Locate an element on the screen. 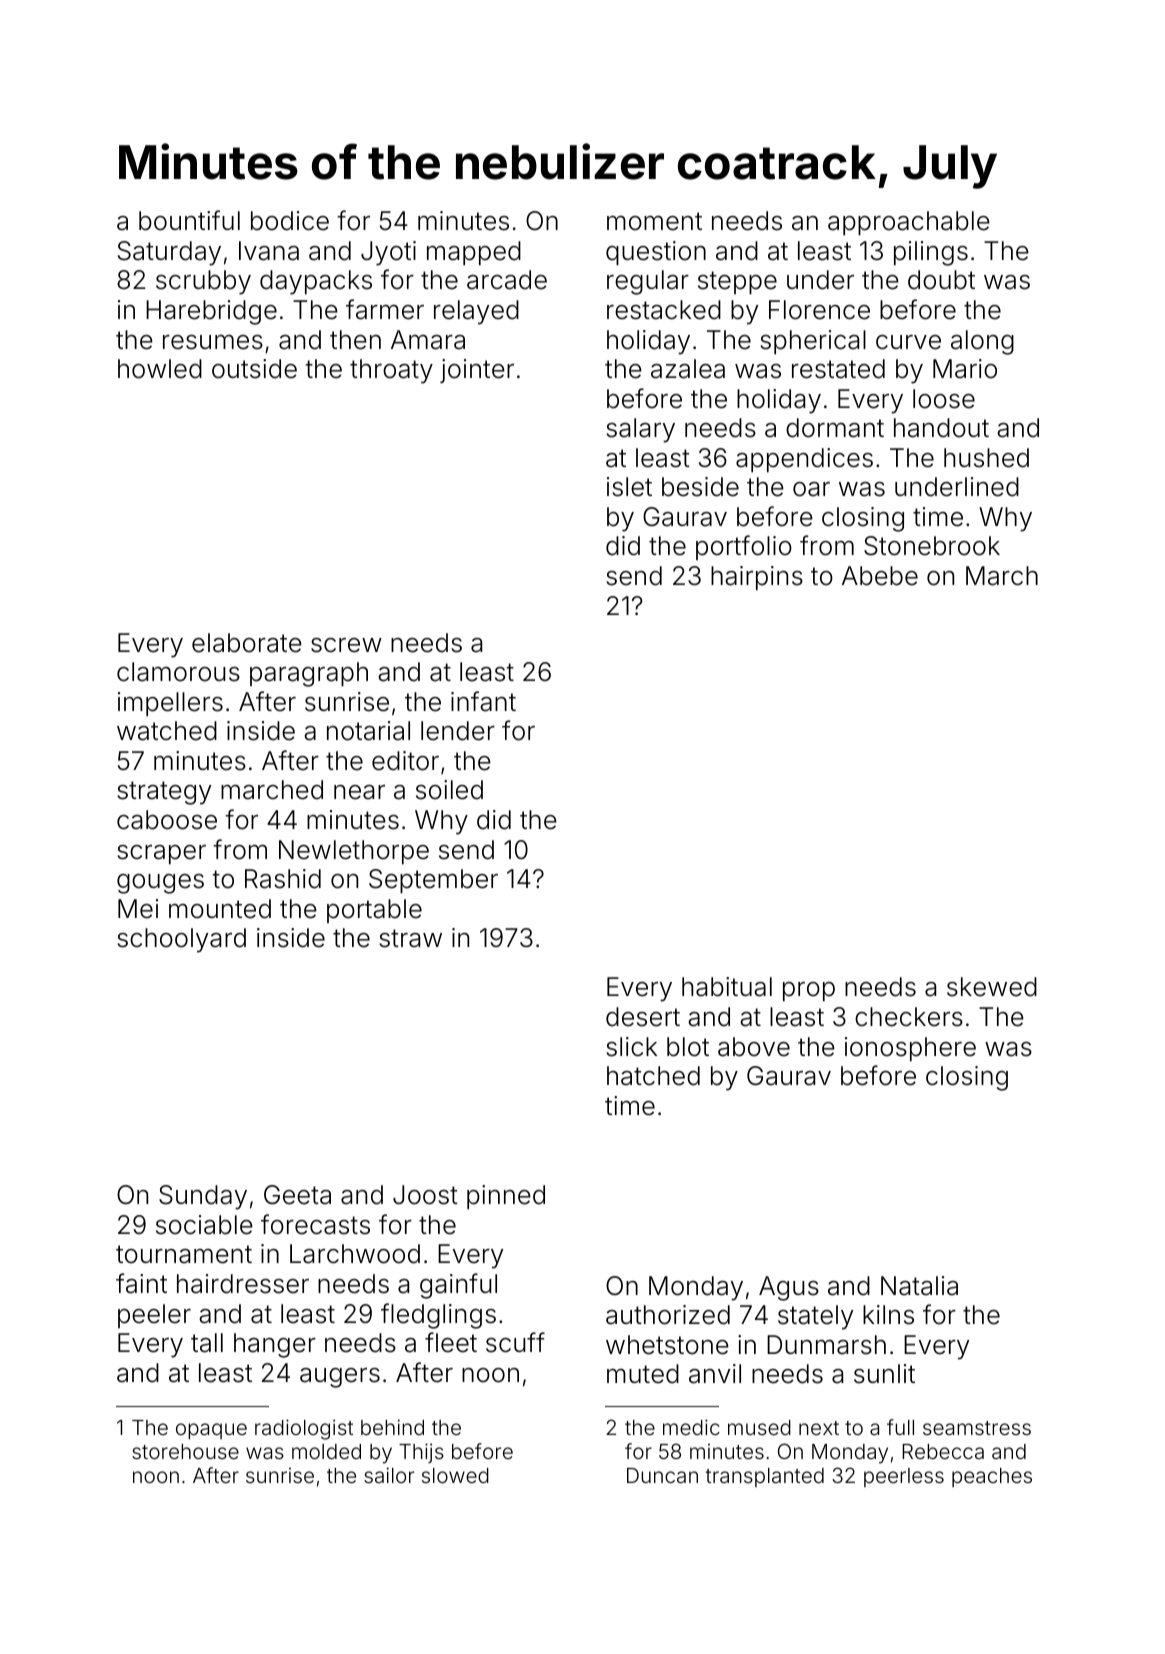 This screenshot has width=1165, height=1654. soiled is located at coordinates (449, 790).
